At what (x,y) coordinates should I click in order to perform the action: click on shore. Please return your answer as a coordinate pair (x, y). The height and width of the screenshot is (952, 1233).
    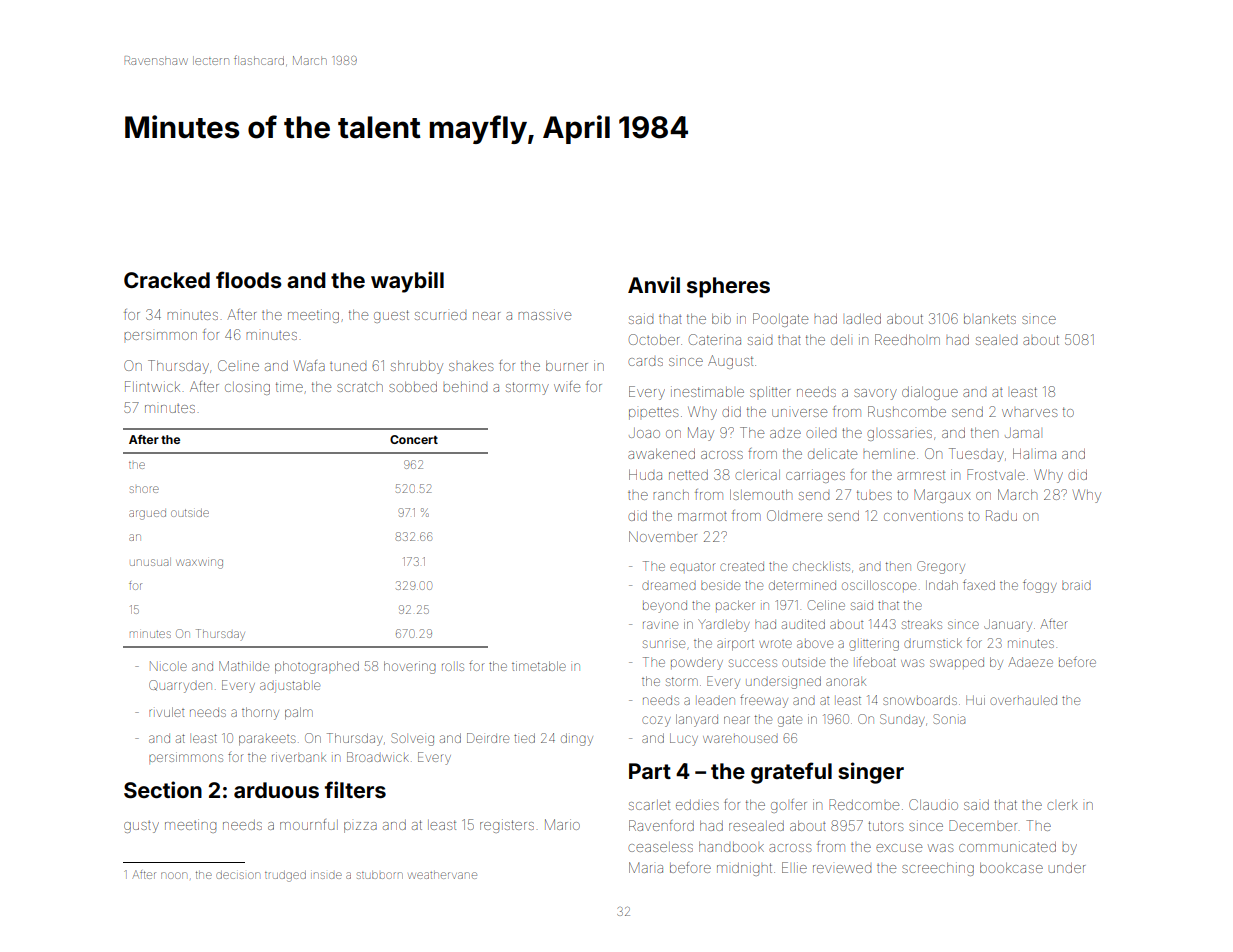
    Looking at the image, I should click on (144, 489).
